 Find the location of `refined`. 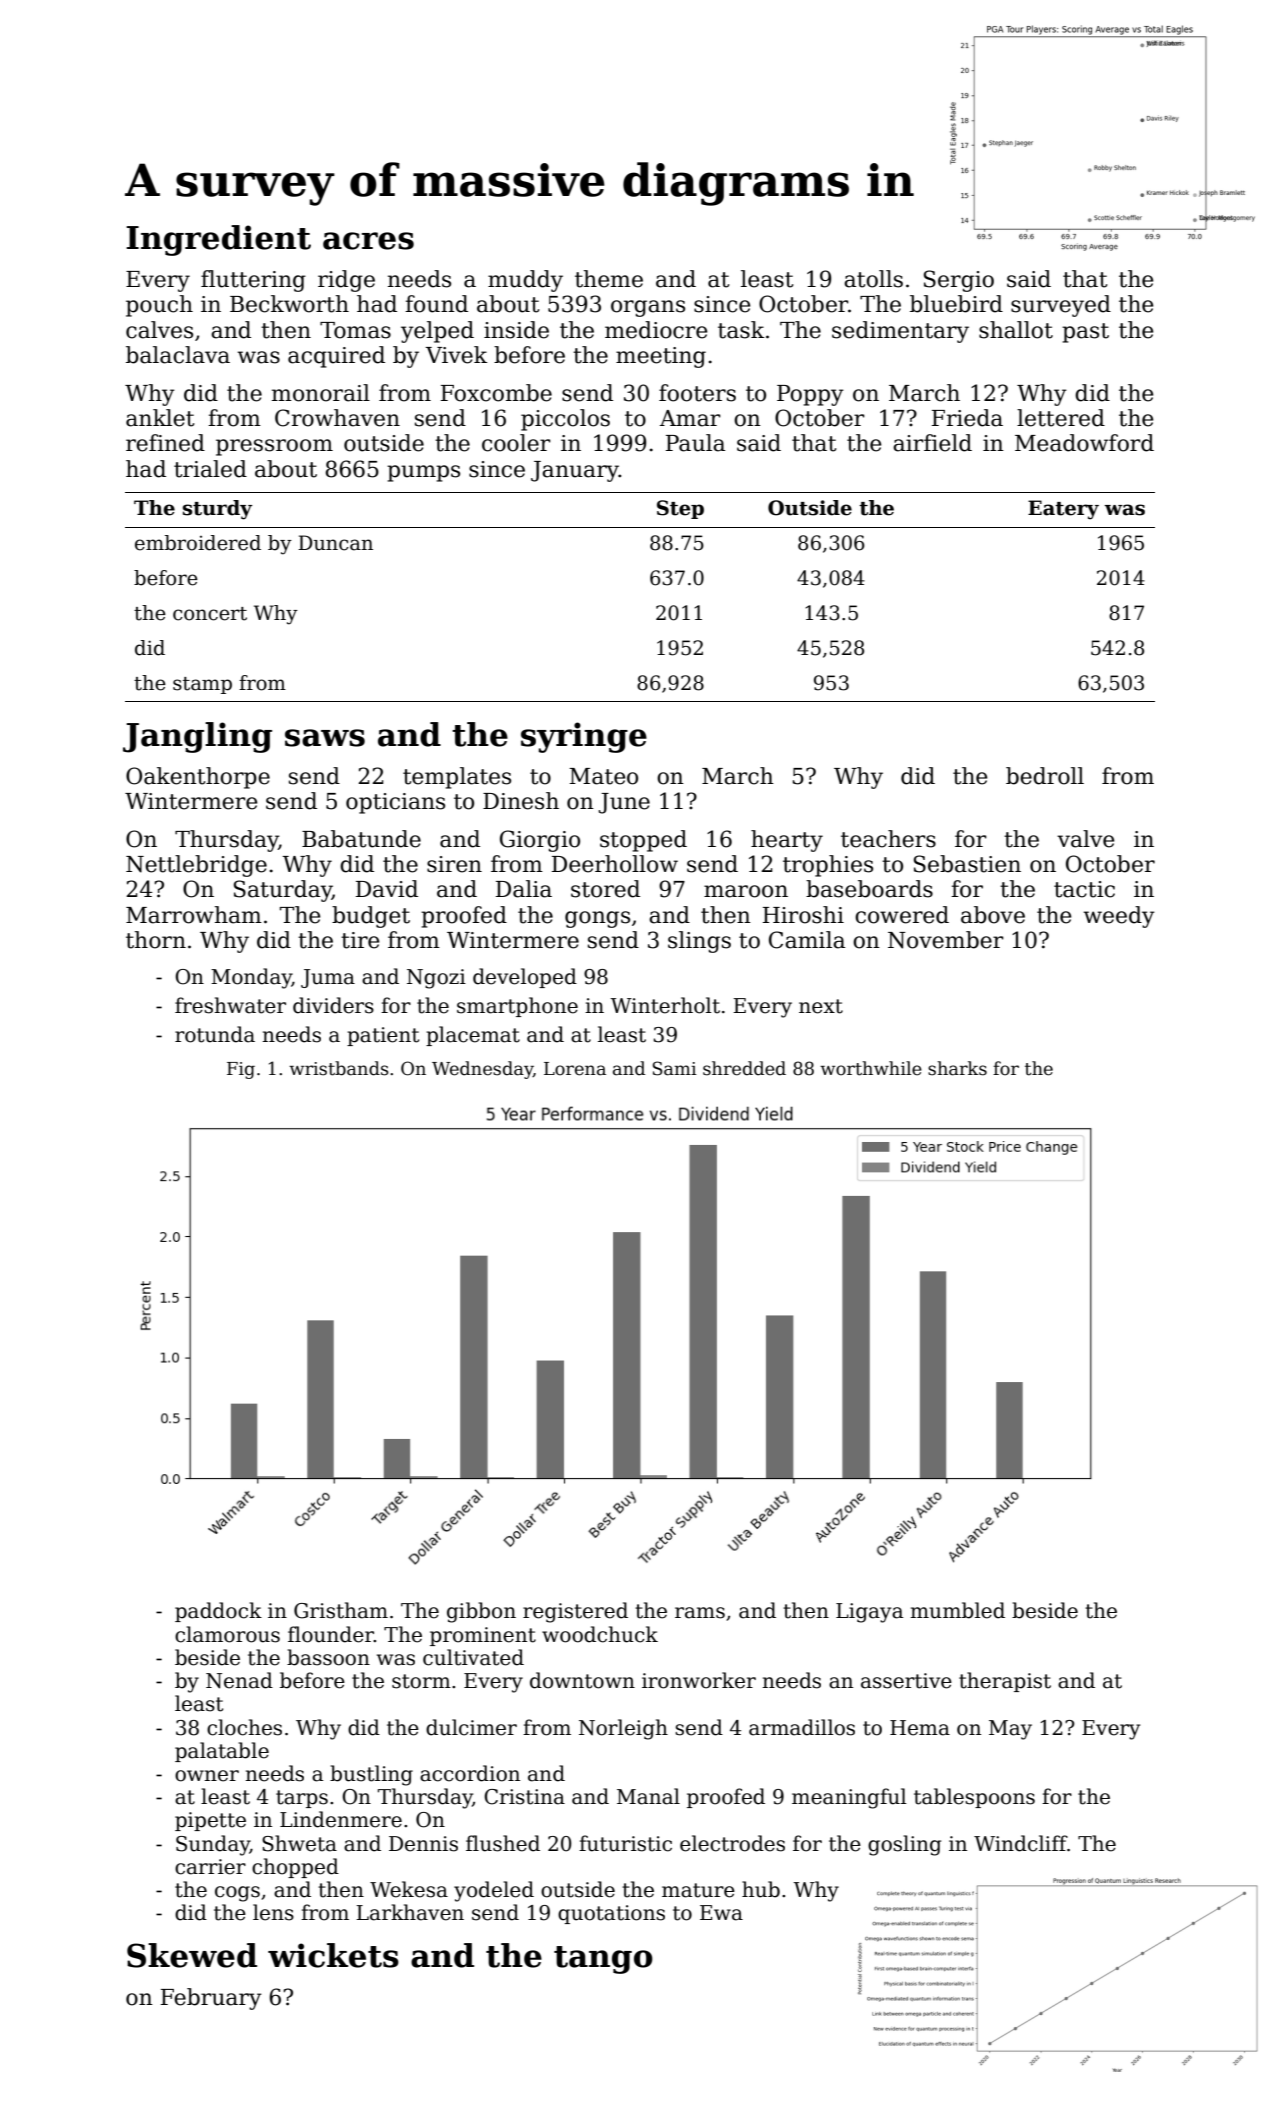

refined is located at coordinates (165, 443).
